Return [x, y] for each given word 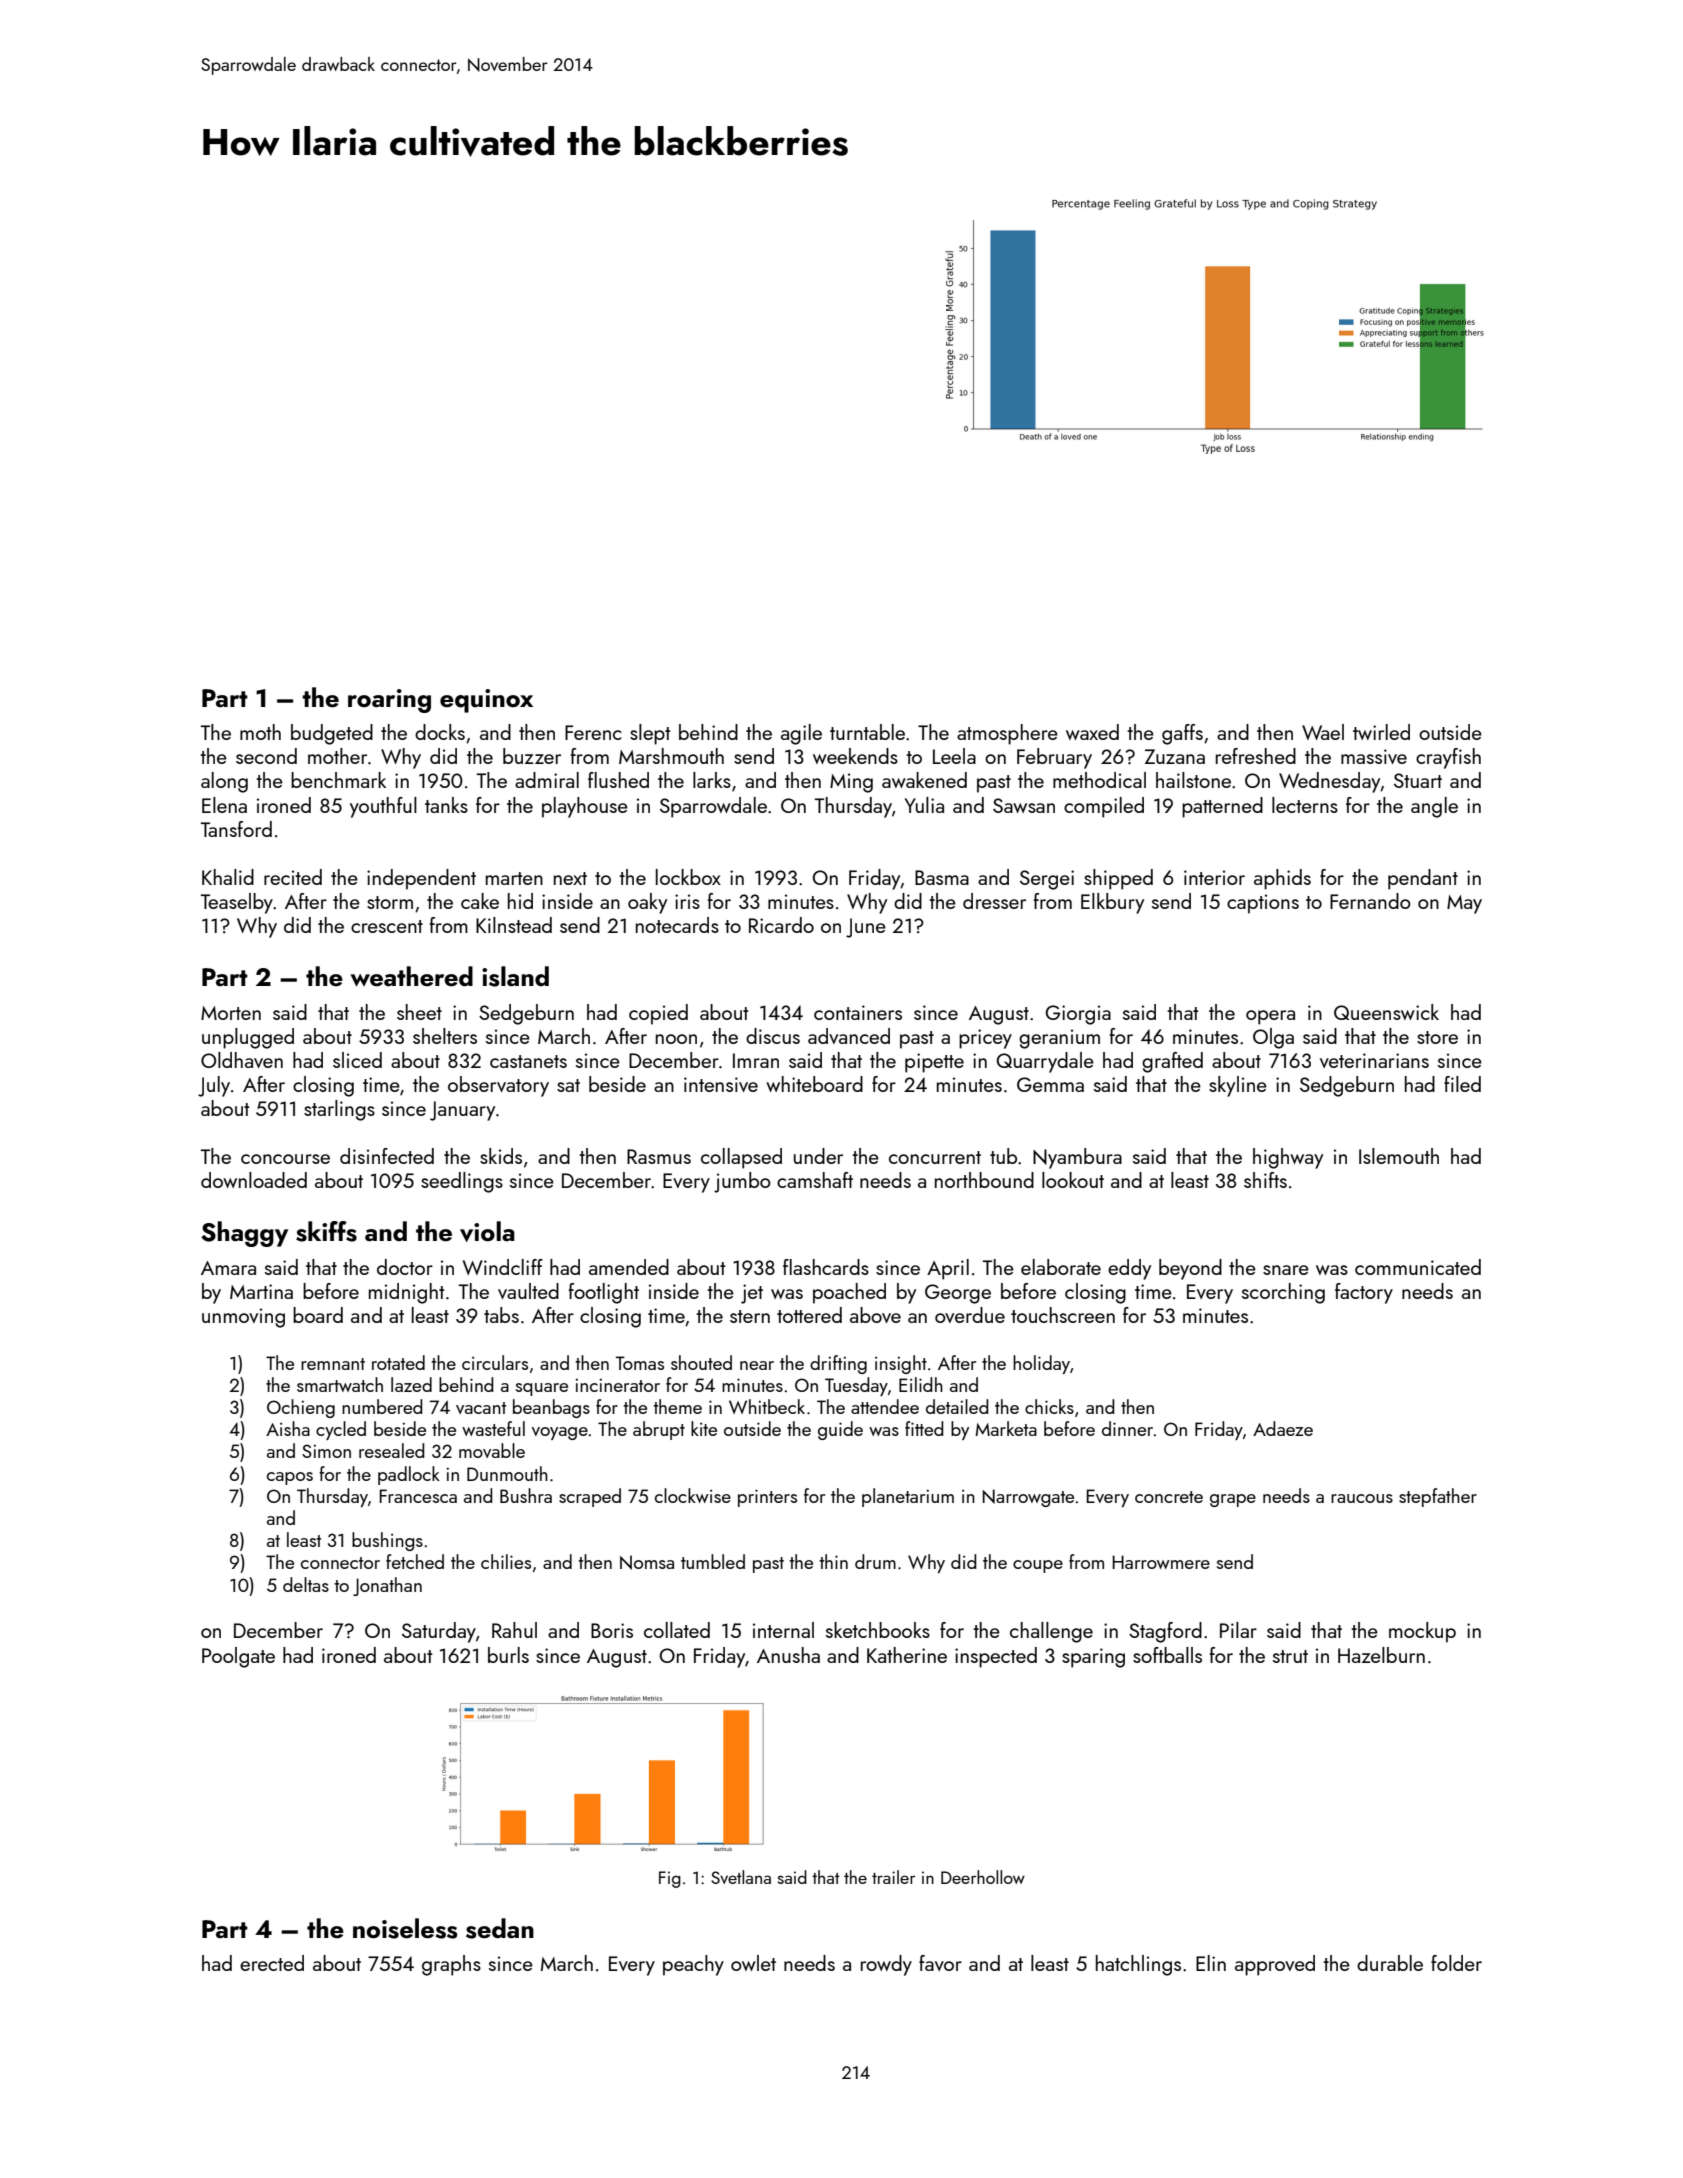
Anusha [788, 1655]
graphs [451, 1965]
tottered [809, 1315]
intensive [721, 1084]
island [515, 976]
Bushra [526, 1495]
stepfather [1438, 1497]
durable [1390, 1963]
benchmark [338, 780]
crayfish [1448, 758]
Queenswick [1386, 1012]
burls [508, 1655]
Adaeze [1283, 1428]
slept [650, 734]
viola [487, 1231]
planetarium [908, 1497]
